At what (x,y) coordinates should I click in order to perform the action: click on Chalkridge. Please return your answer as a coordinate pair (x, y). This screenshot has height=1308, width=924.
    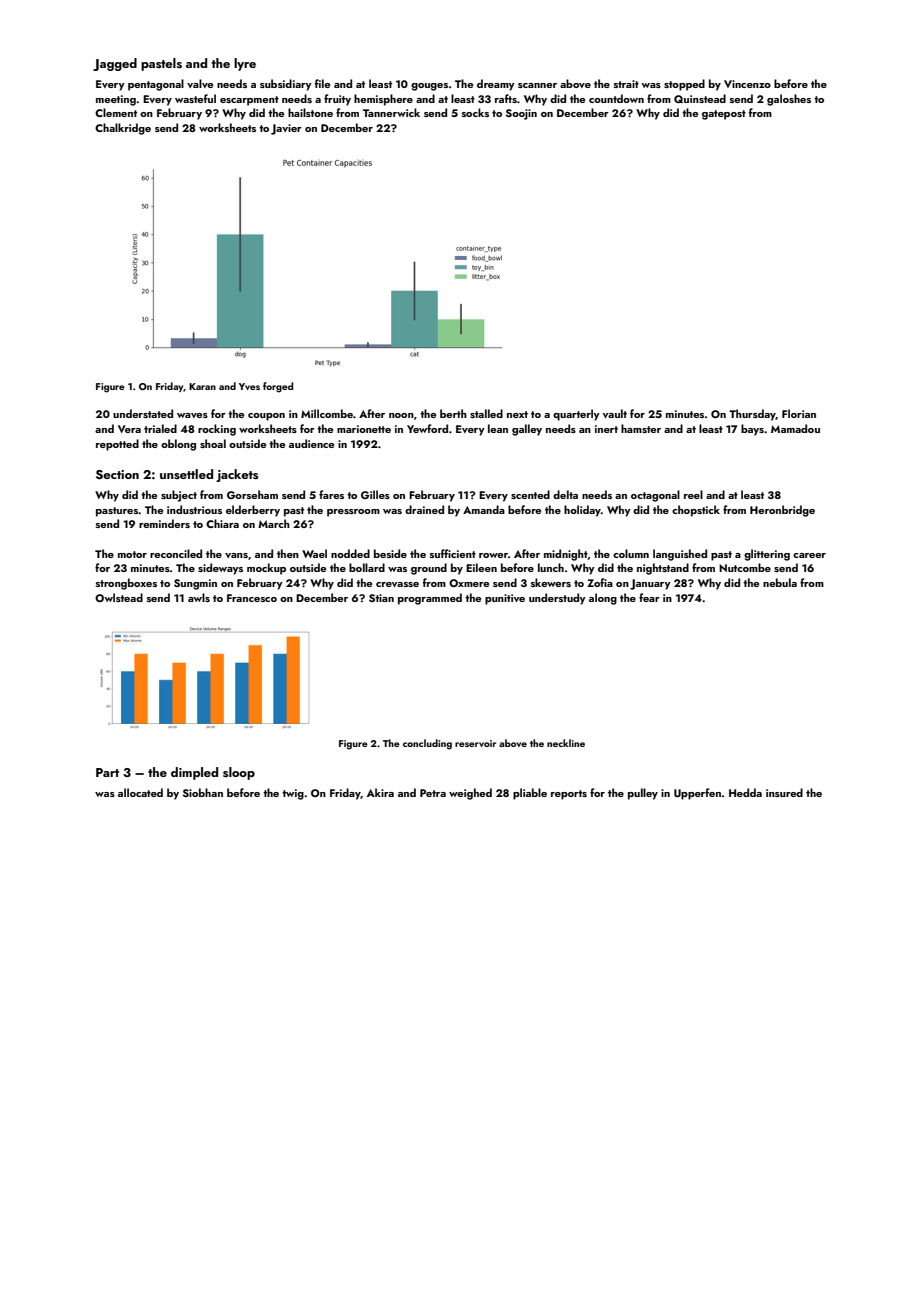
    Looking at the image, I should click on (123, 129).
